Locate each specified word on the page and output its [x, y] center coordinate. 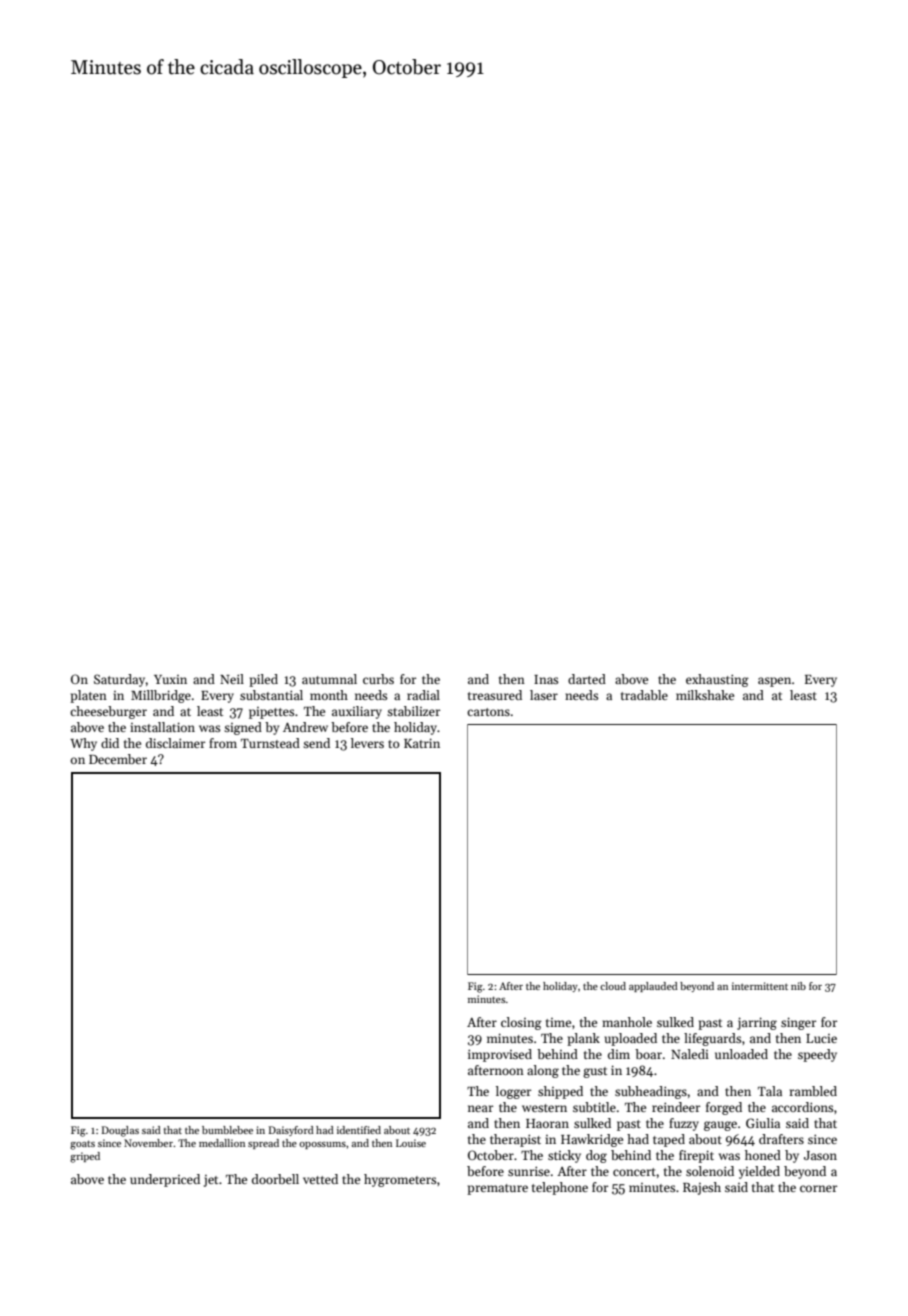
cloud [613, 986]
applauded [653, 987]
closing [521, 1023]
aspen [774, 682]
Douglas [120, 1131]
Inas [546, 679]
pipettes [271, 713]
